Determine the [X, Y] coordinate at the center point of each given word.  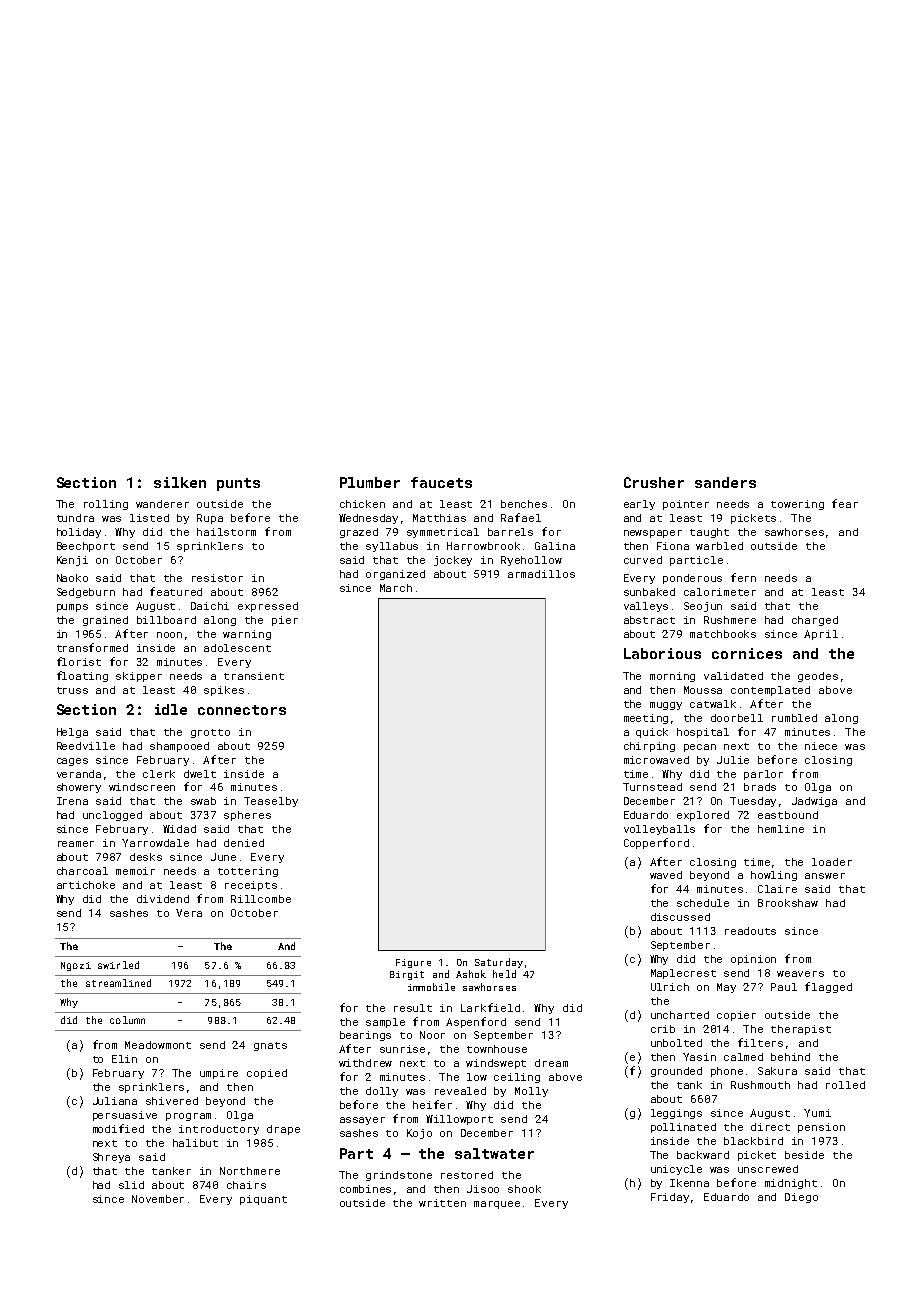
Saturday [499, 963]
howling [774, 876]
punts [238, 484]
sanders [725, 482]
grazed [359, 533]
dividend [163, 899]
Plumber [370, 482]
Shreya [111, 1158]
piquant [263, 1200]
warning [247, 635]
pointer [686, 505]
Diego [801, 1198]
